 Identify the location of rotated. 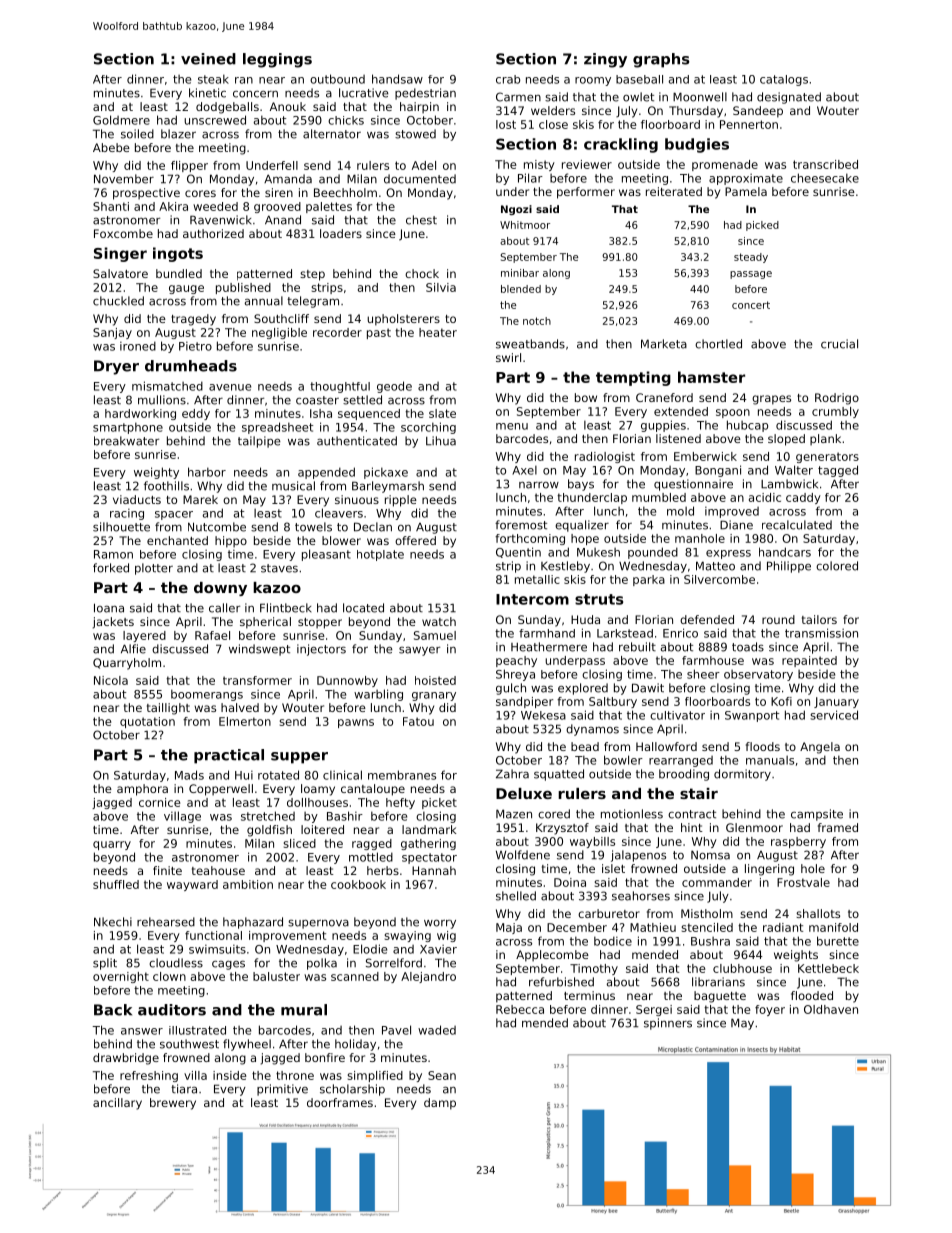
(278, 775).
